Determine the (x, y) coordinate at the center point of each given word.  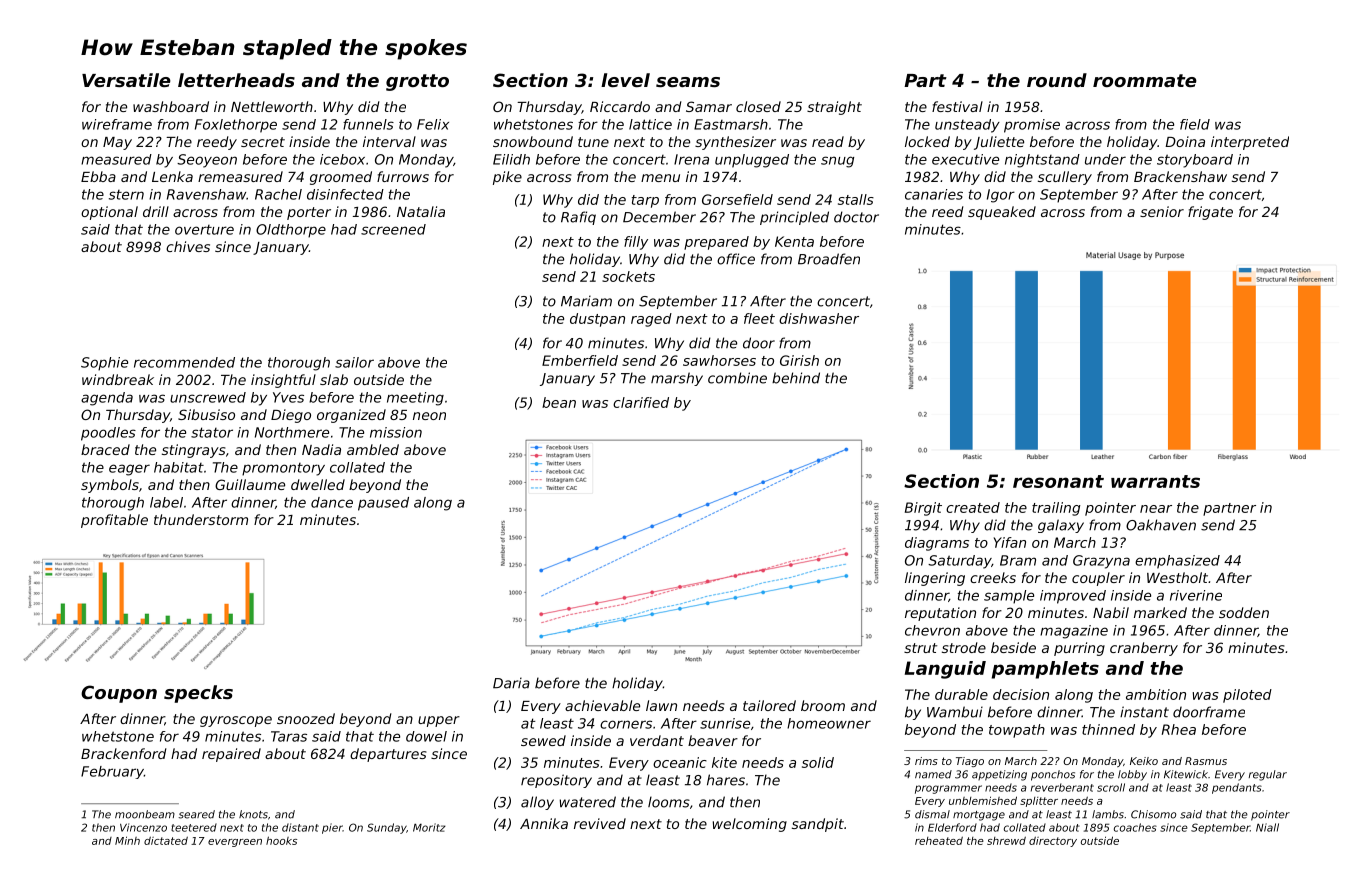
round (1057, 80)
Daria (511, 683)
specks (198, 694)
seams (688, 82)
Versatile (126, 80)
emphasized (1177, 562)
